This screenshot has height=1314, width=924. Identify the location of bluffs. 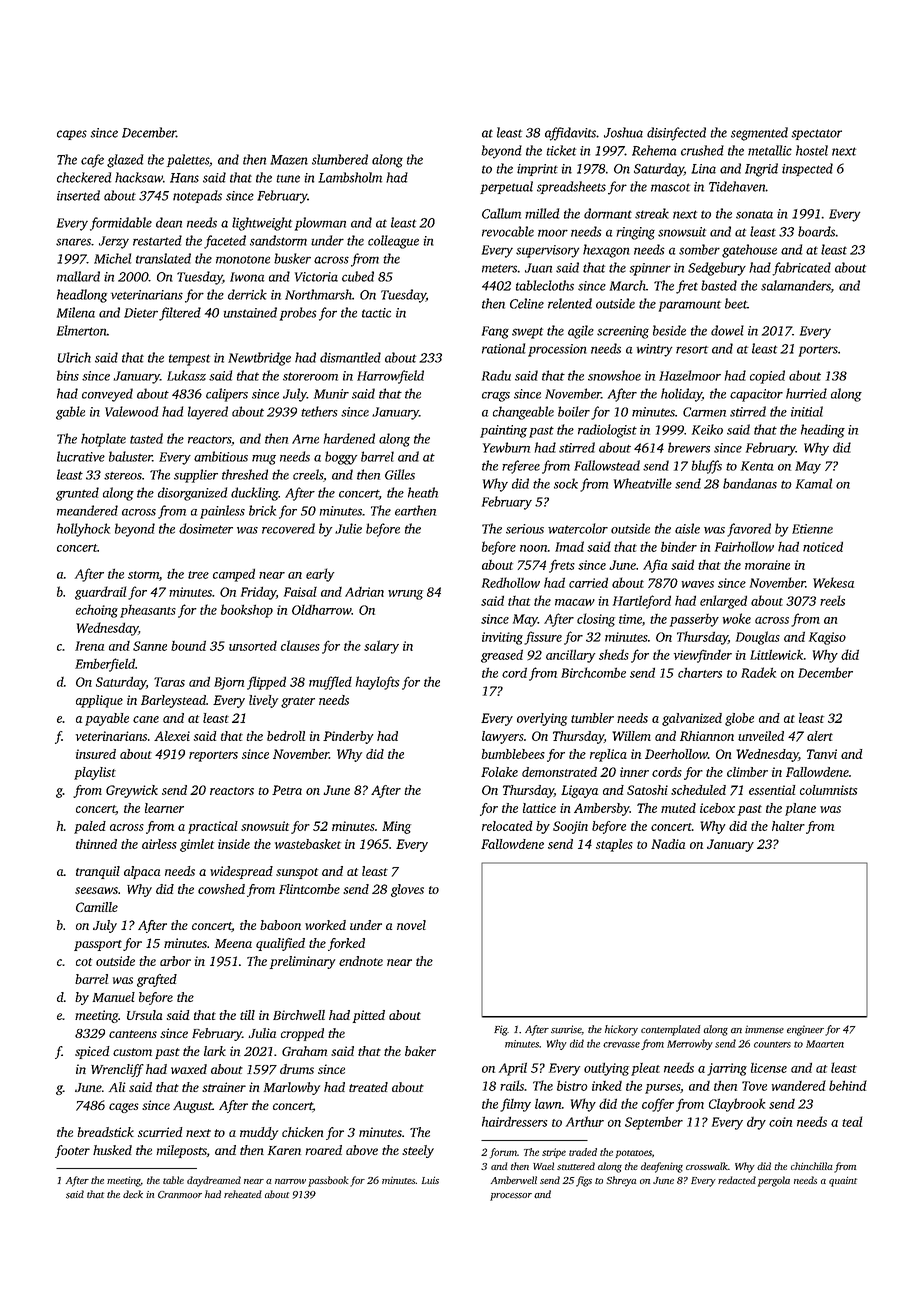
(706, 467).
